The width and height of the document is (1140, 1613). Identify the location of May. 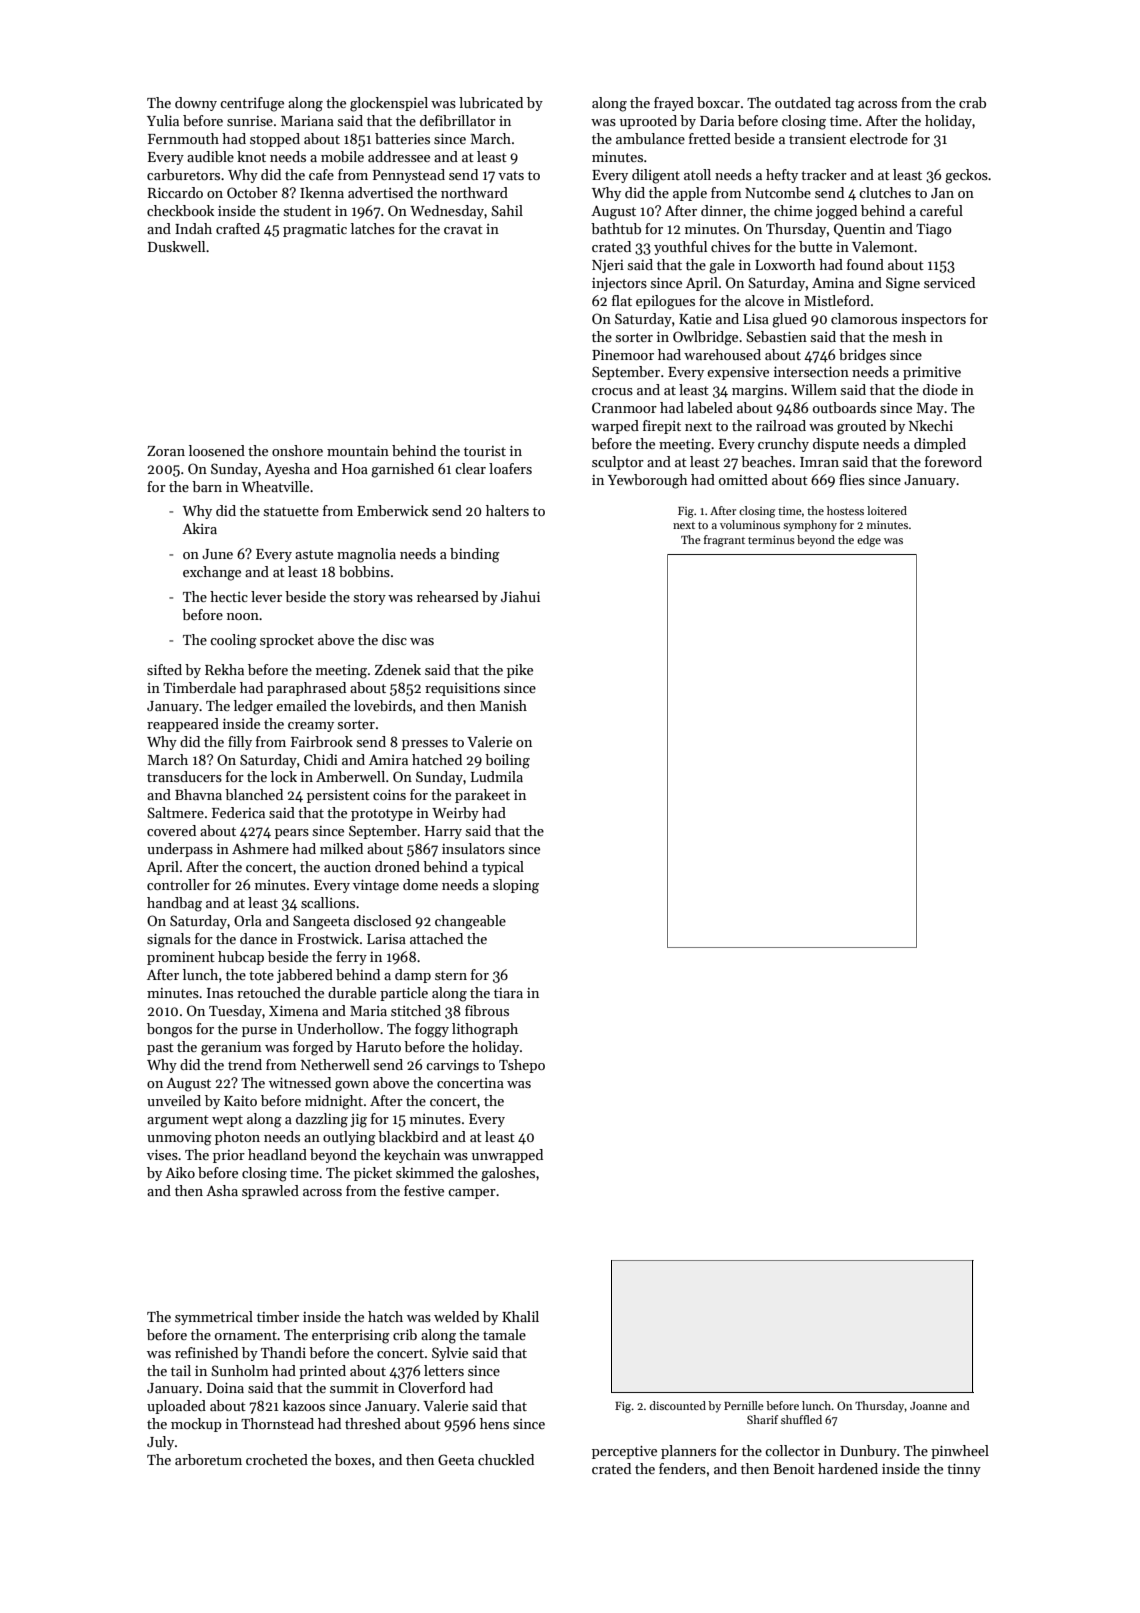
(930, 409).
